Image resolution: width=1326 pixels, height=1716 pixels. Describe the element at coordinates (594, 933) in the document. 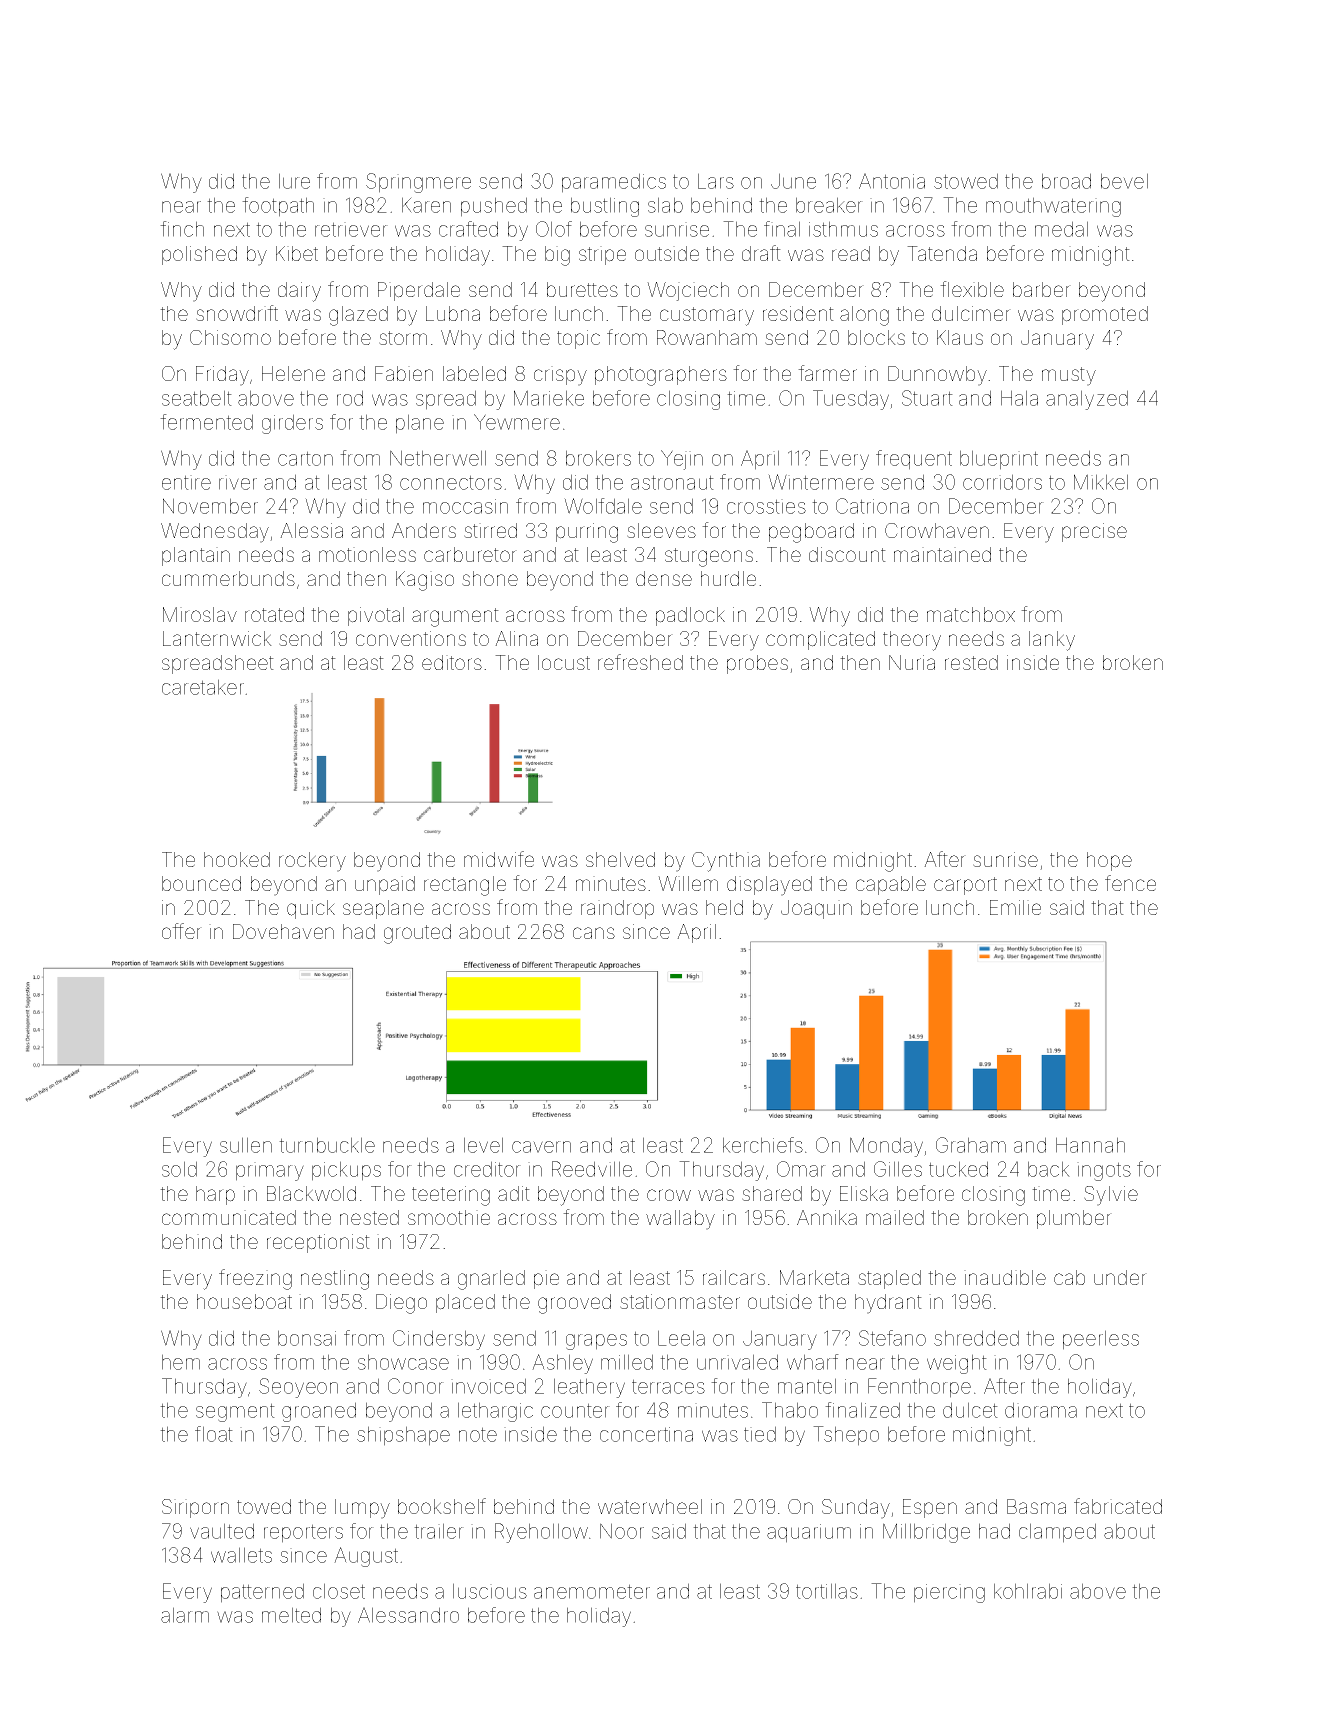

I see `cans` at that location.
